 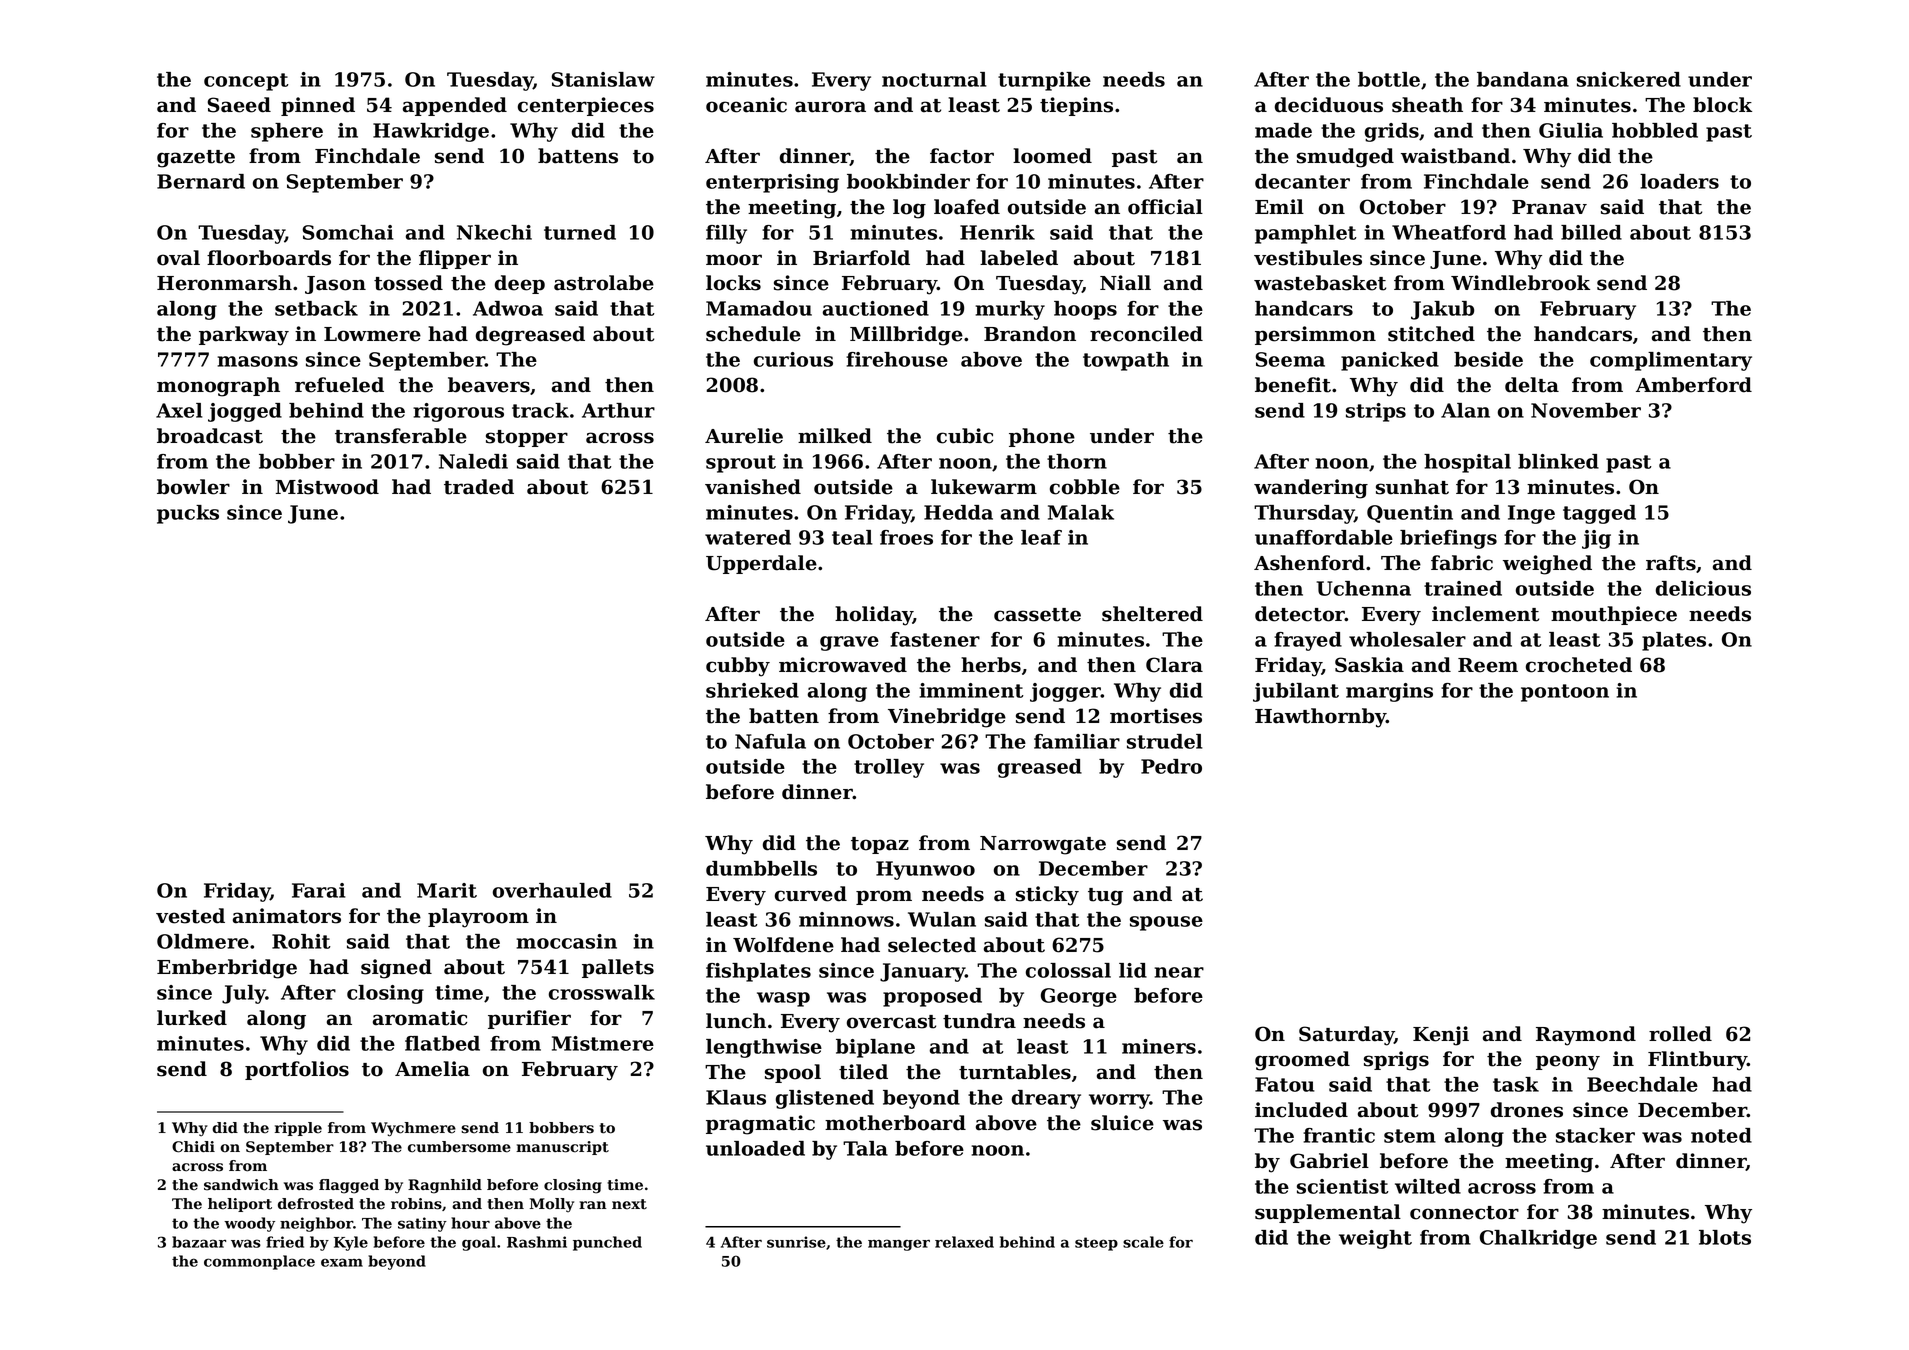 What do you see at coordinates (201, 181) in the screenshot?
I see `Bernard` at bounding box center [201, 181].
